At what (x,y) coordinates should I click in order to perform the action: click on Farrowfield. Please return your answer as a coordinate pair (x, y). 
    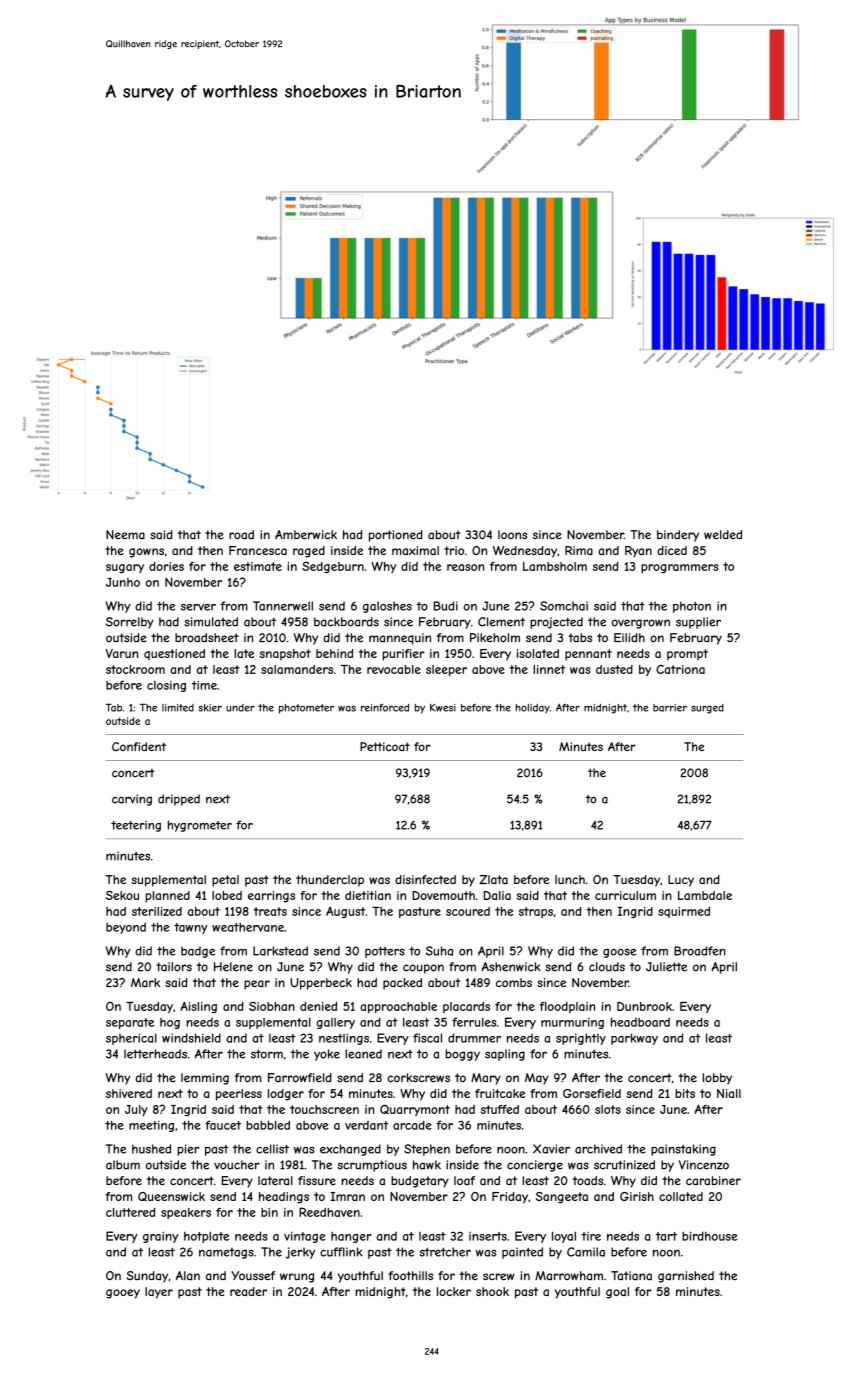
    Looking at the image, I should click on (300, 1077).
